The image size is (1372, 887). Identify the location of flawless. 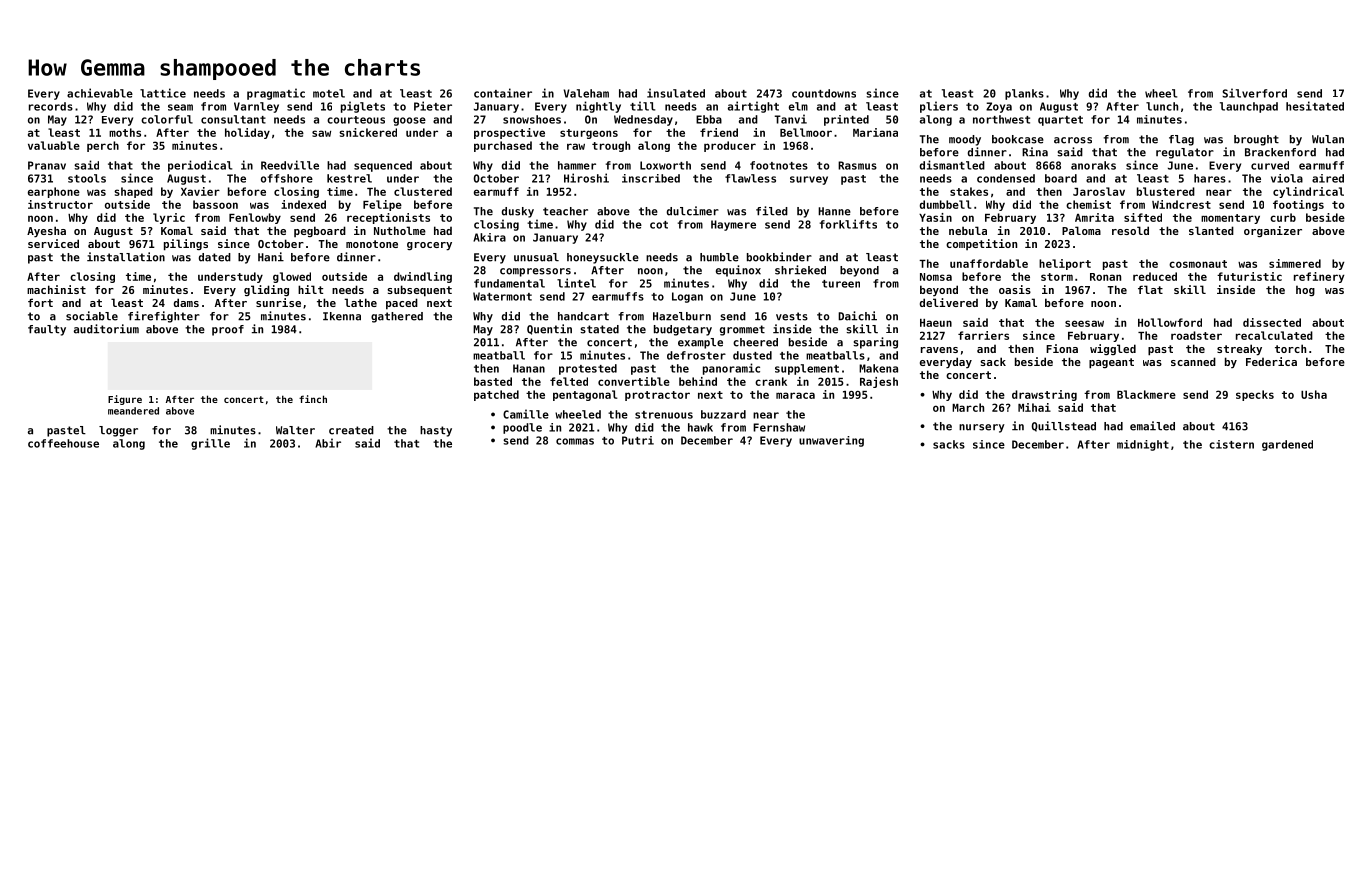
(750, 178).
